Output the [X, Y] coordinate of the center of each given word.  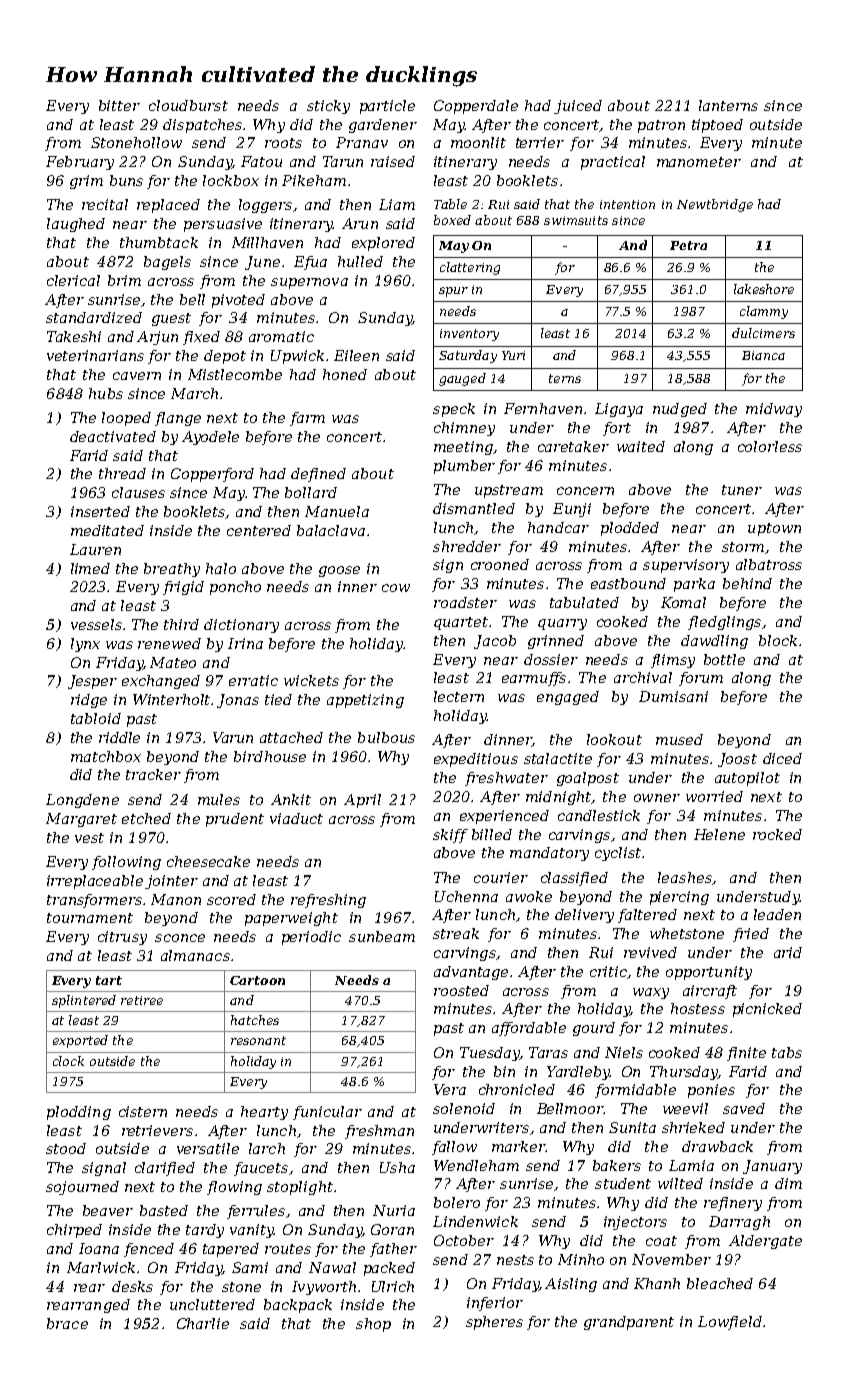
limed [90, 568]
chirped [74, 1231]
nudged [680, 410]
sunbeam [382, 936]
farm [307, 419]
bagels [167, 263]
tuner [742, 490]
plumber [464, 467]
